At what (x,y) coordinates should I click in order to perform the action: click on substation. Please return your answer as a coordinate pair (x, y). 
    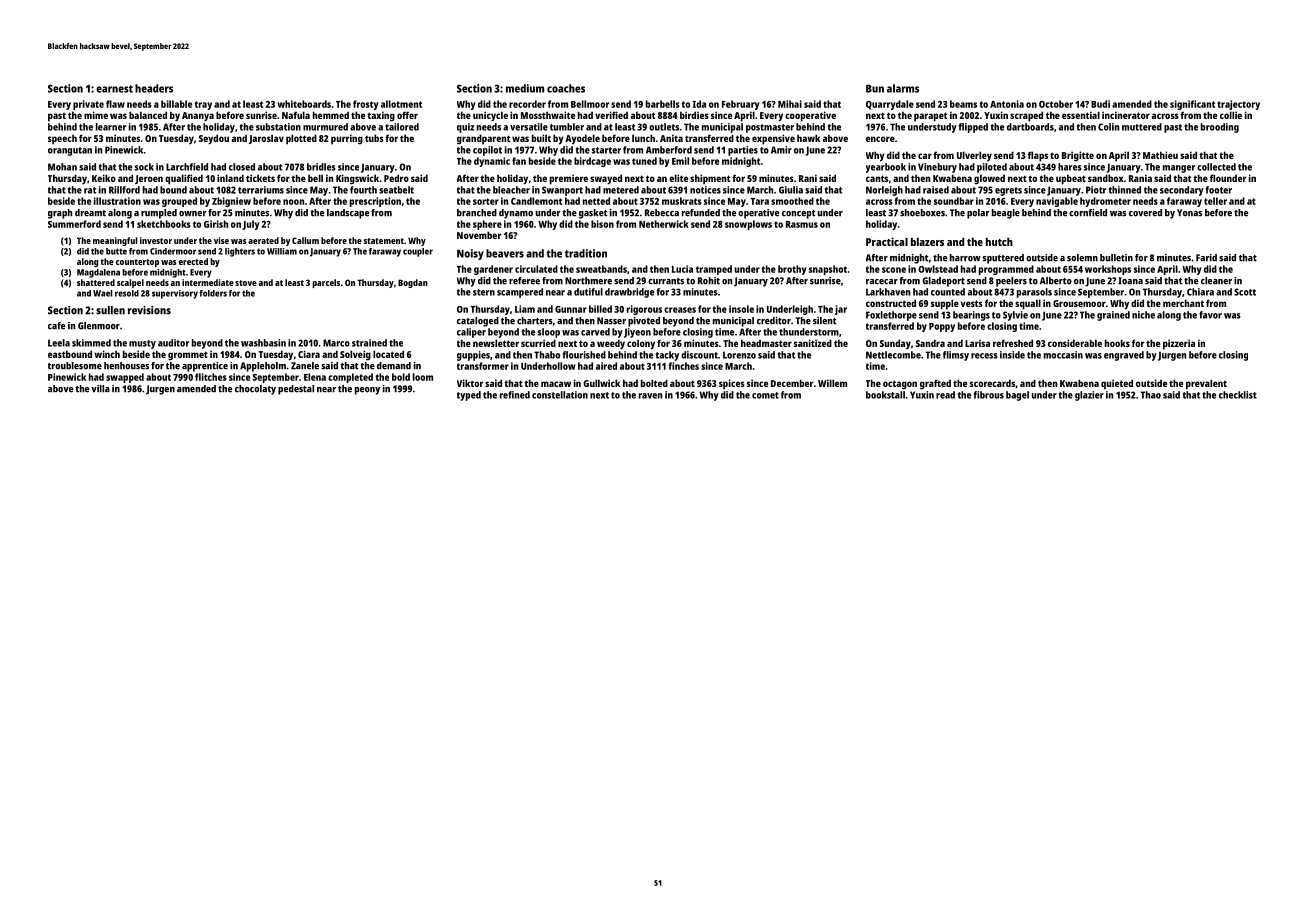
    Looking at the image, I should click on (278, 127).
